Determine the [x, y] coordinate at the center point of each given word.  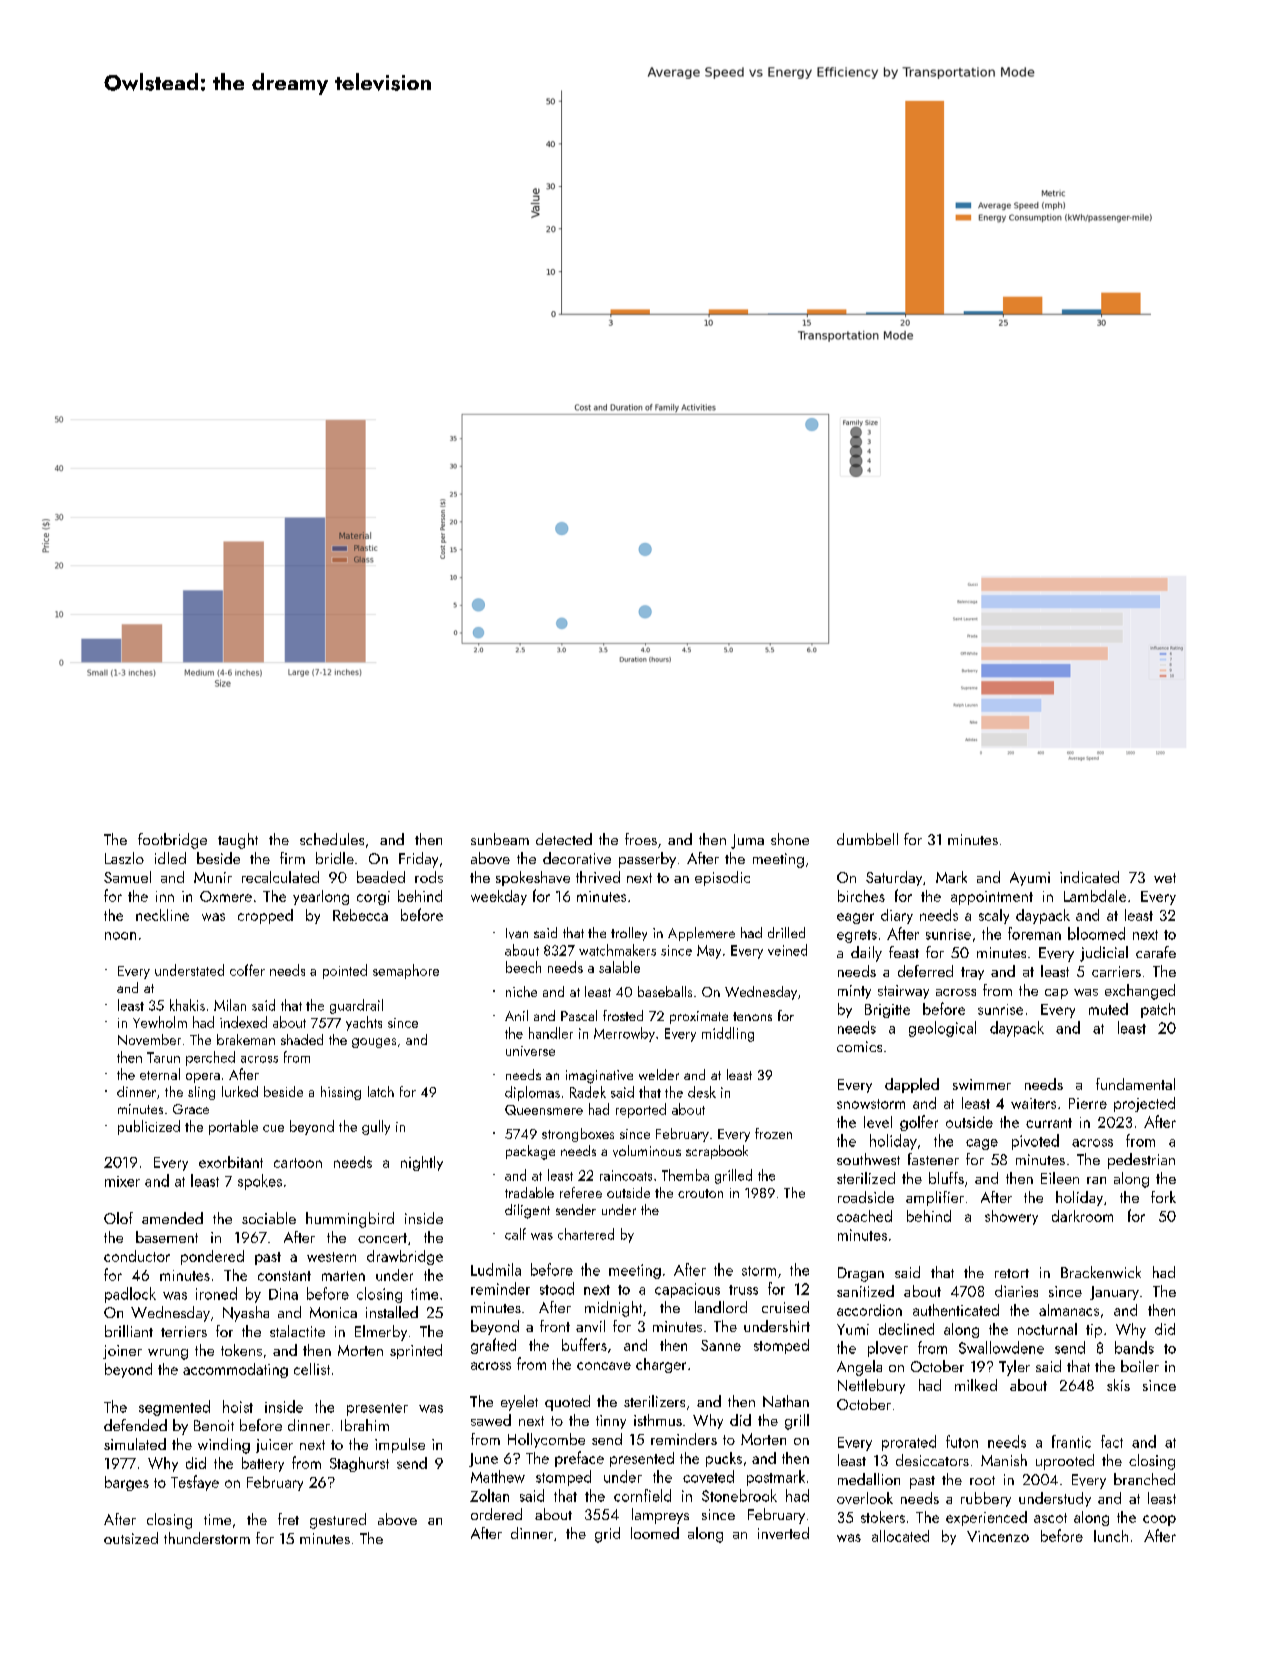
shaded [302, 1039]
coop [1159, 1520]
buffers [584, 1344]
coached [864, 1216]
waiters [1033, 1103]
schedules [332, 839]
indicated [1089, 877]
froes [641, 839]
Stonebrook [739, 1495]
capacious [687, 1290]
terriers [184, 1331]
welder [659, 1074]
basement [167, 1237]
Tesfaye [195, 1483]
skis [1118, 1385]
